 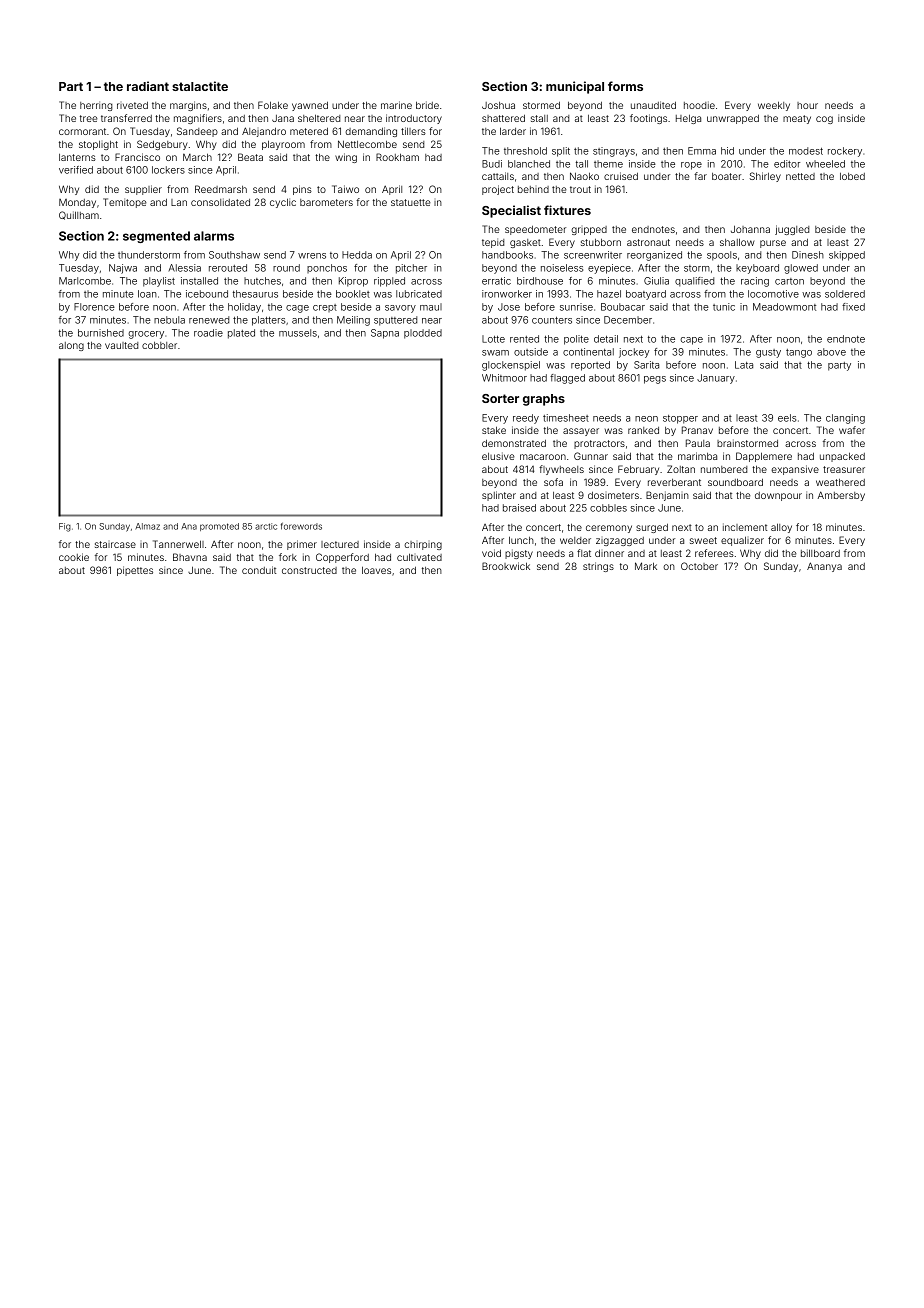 I want to click on cape, so click(x=691, y=341).
